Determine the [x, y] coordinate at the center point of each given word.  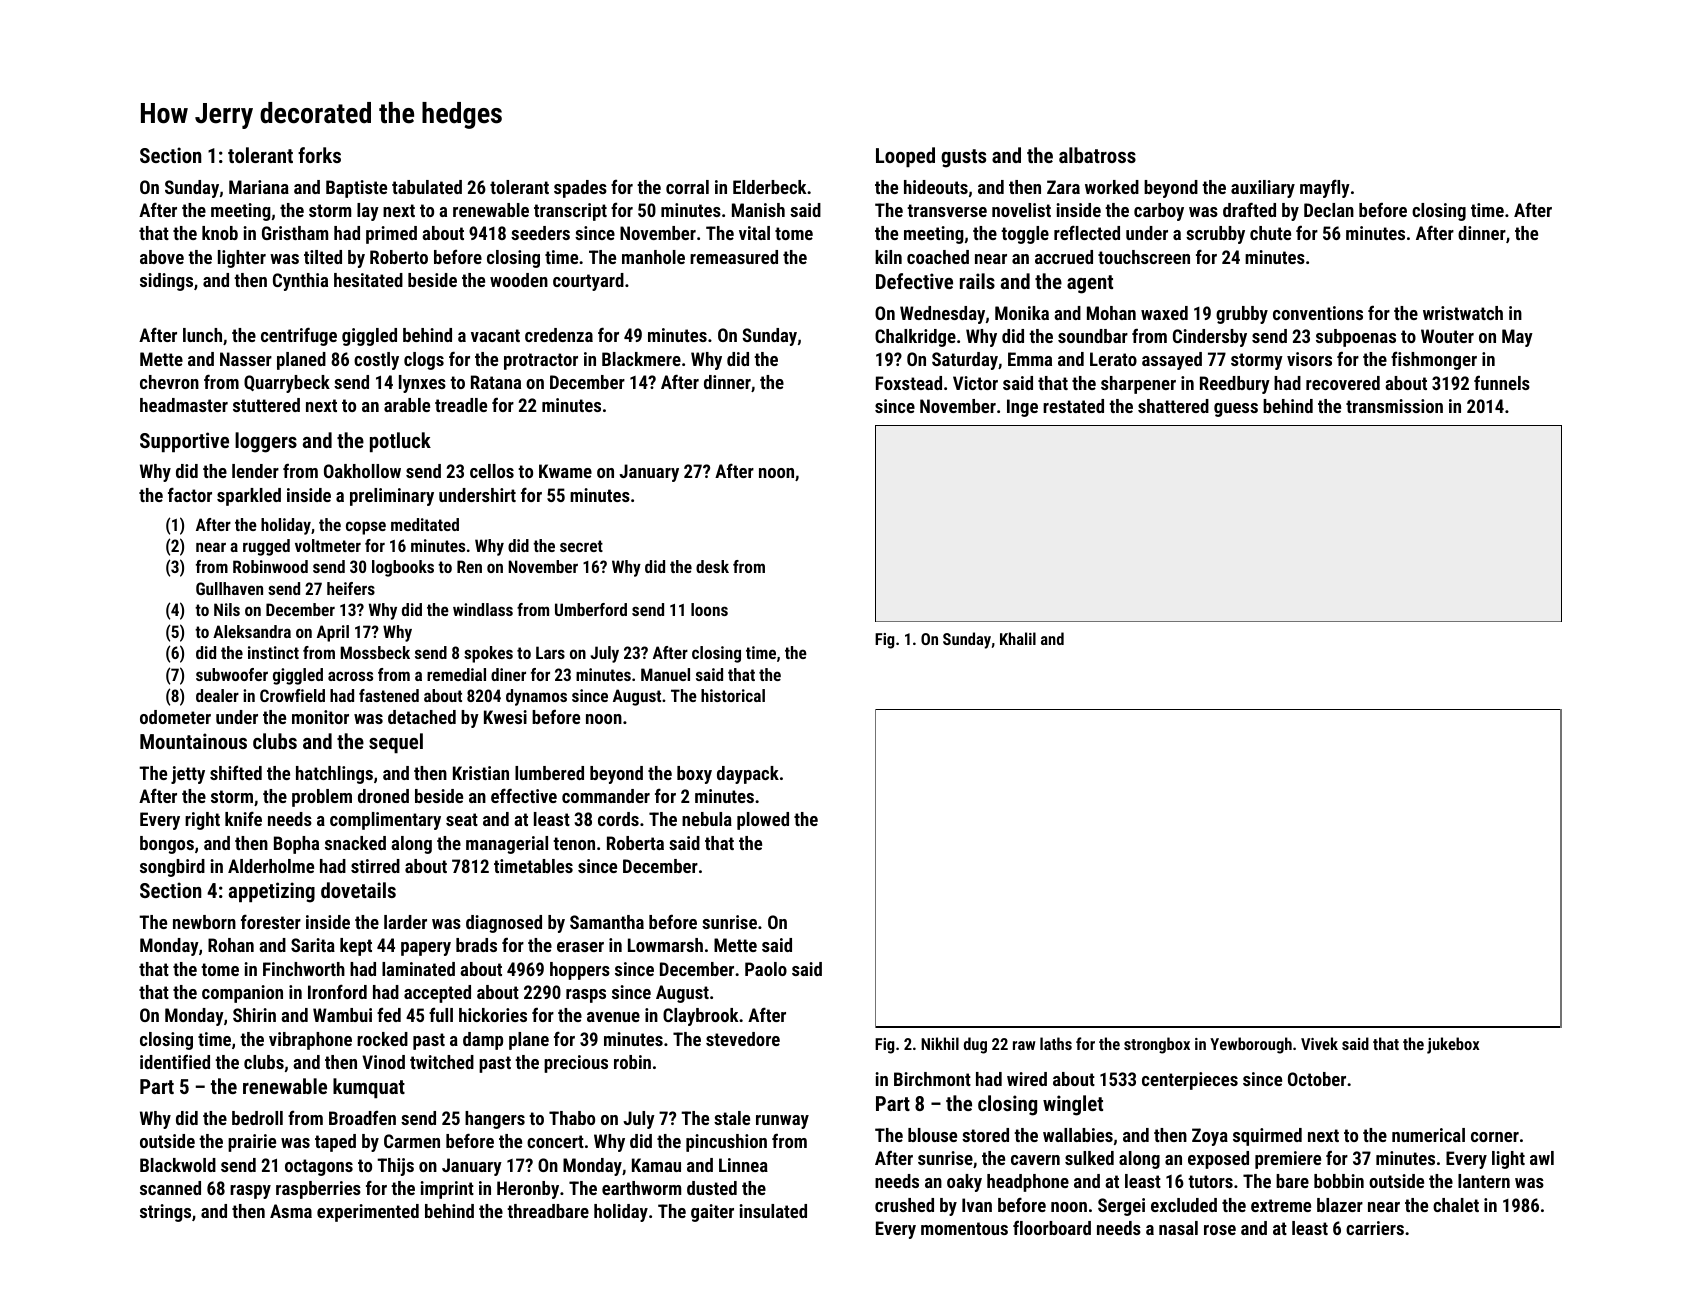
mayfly [1325, 188]
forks [319, 155]
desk [712, 566]
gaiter [712, 1213]
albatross [1097, 155]
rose [1220, 1230]
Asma [291, 1211]
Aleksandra [252, 631]
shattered [1173, 406]
